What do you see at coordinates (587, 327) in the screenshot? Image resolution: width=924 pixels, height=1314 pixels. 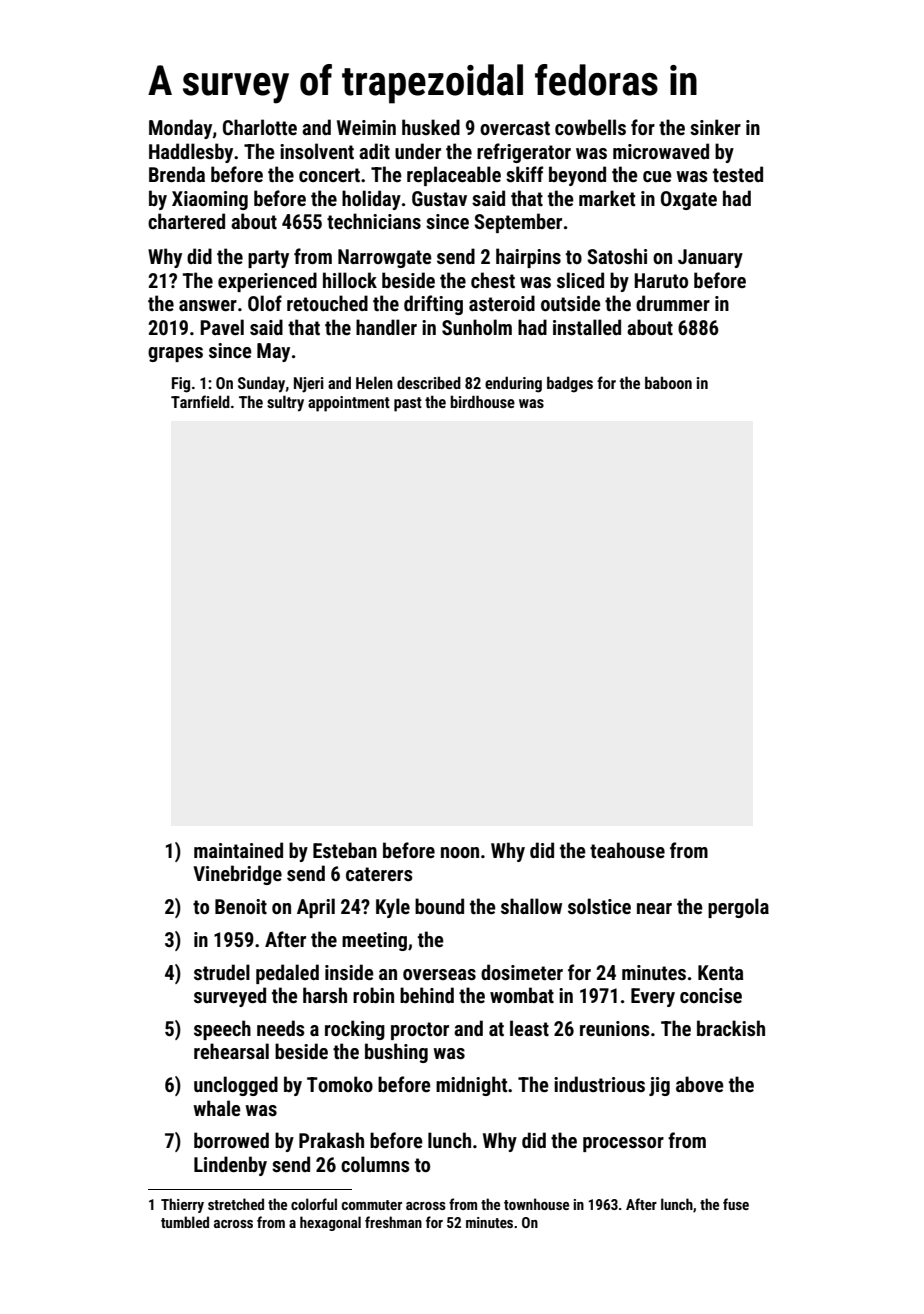 I see `installed` at bounding box center [587, 327].
